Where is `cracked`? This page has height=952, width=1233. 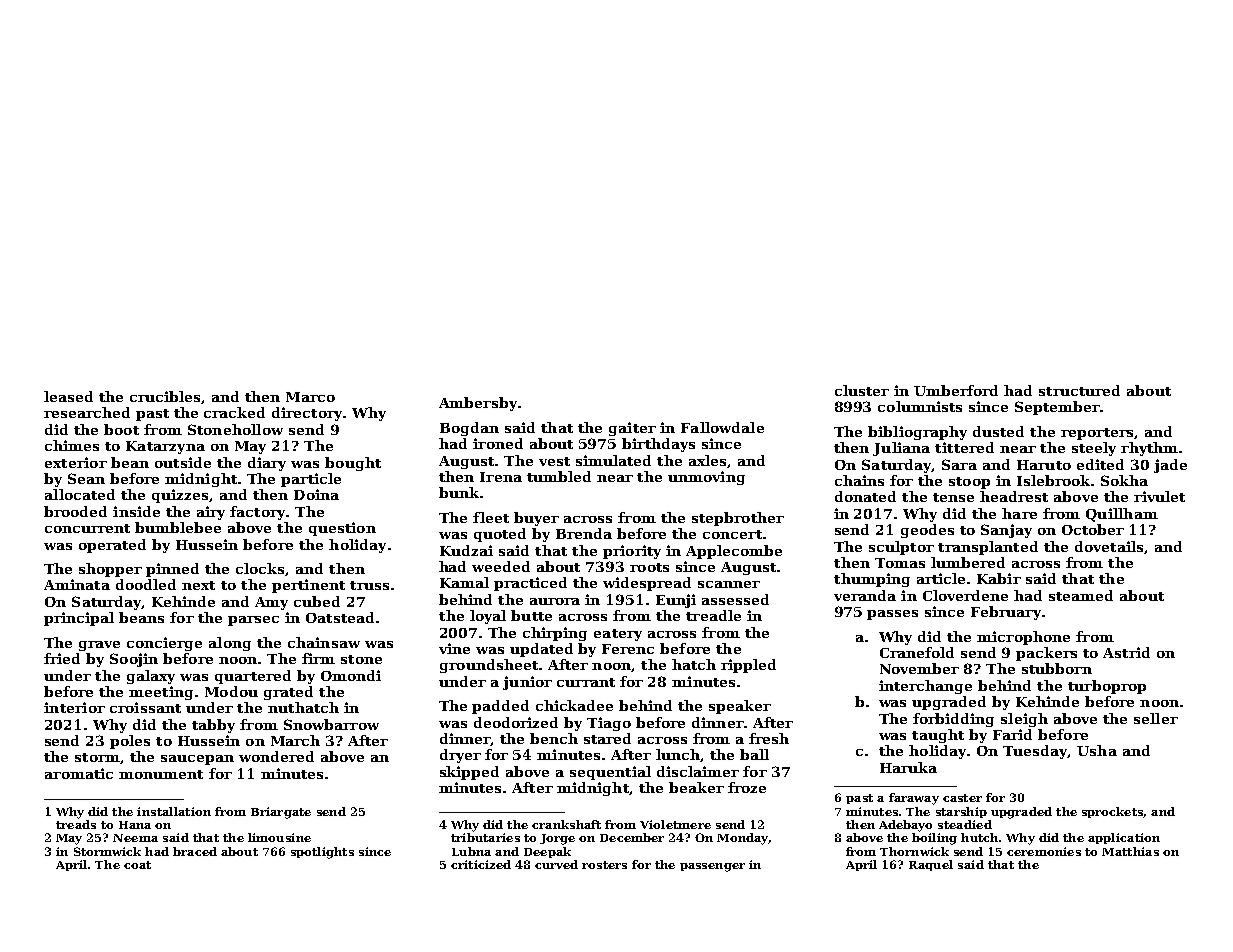 cracked is located at coordinates (234, 412).
